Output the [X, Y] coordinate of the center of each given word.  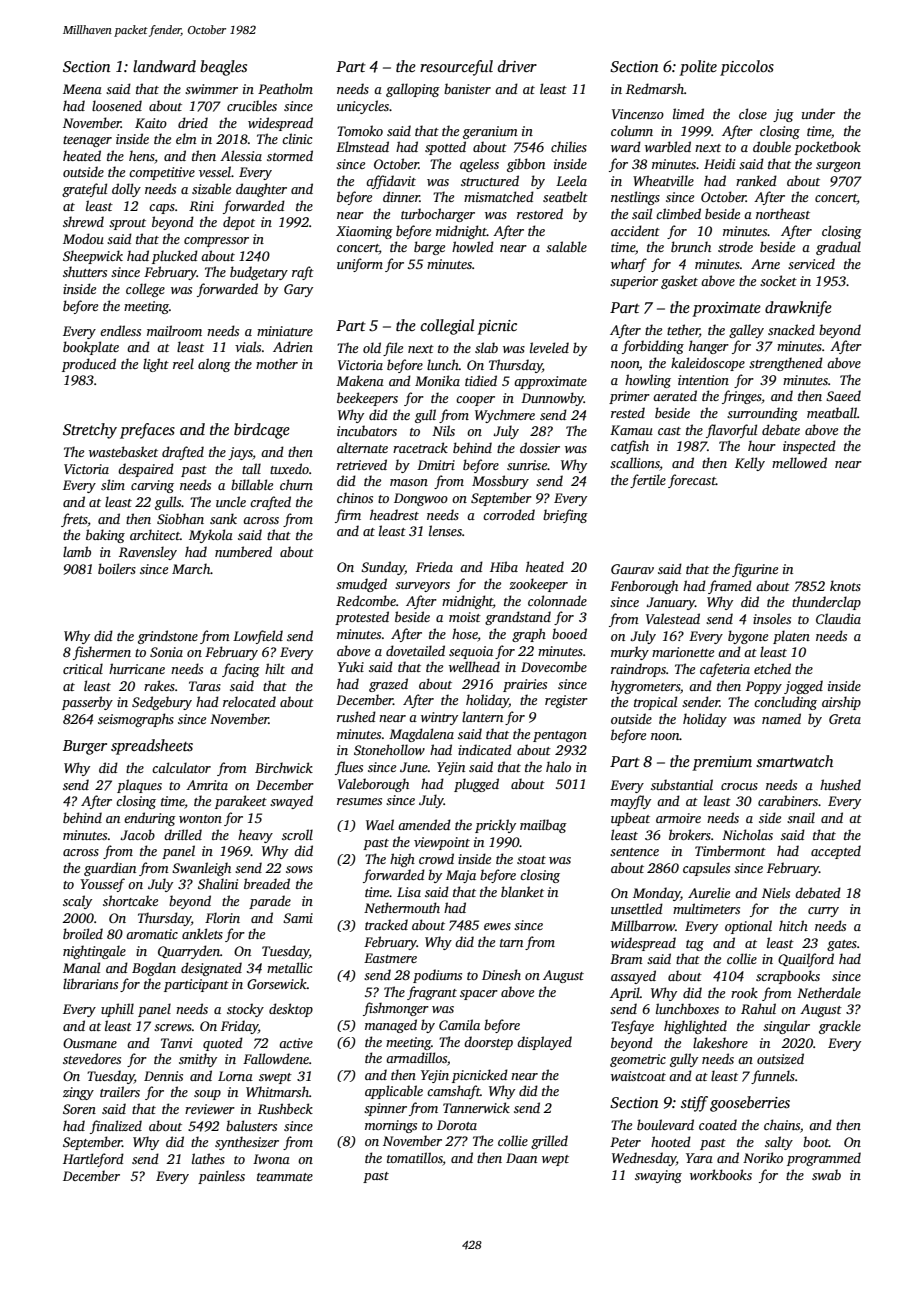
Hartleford [93, 1160]
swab [826, 1174]
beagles [223, 68]
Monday [657, 894]
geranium [490, 132]
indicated [485, 749]
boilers [117, 568]
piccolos [747, 68]
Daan [521, 1158]
